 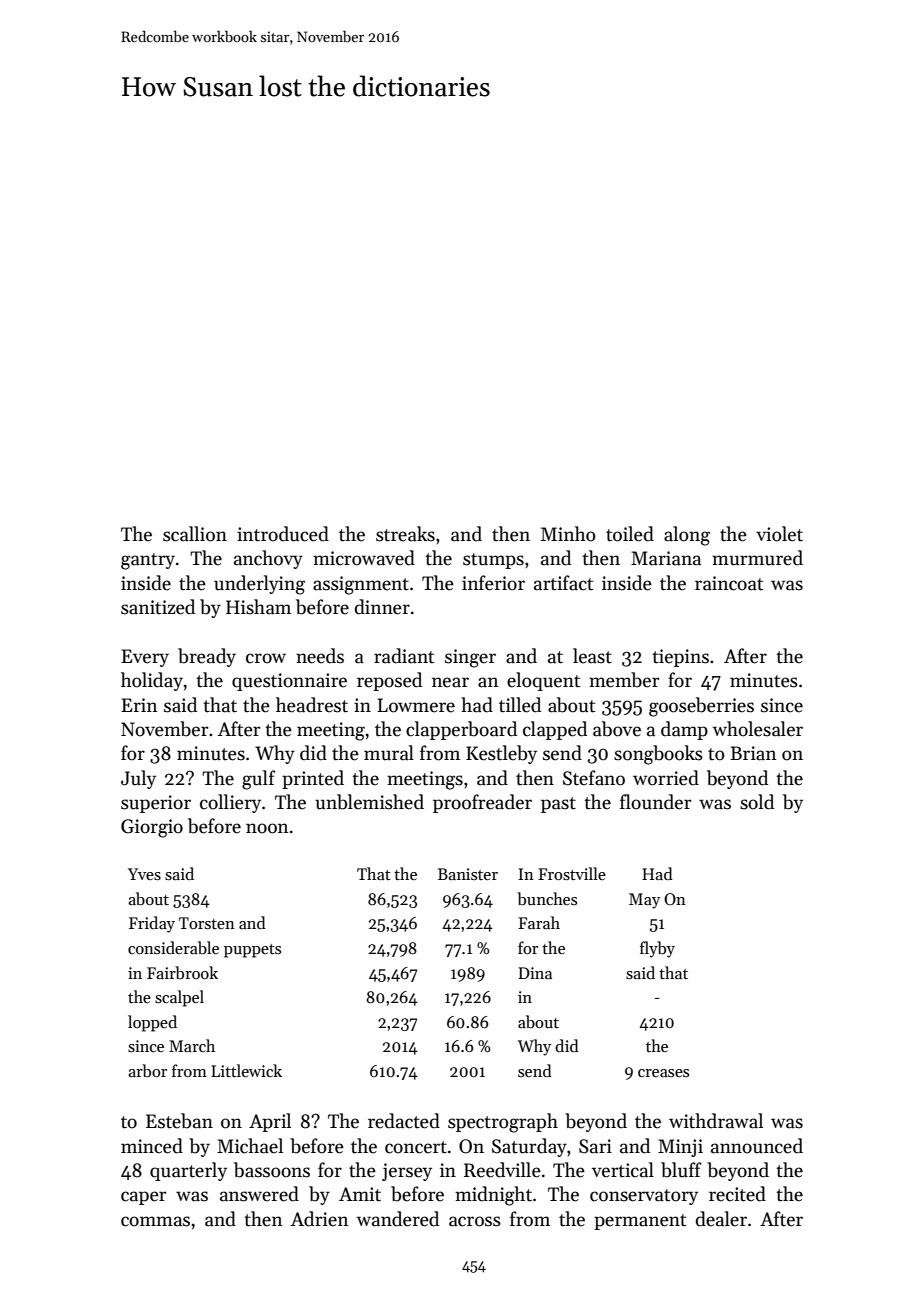 What do you see at coordinates (592, 656) in the image?
I see `least` at bounding box center [592, 656].
